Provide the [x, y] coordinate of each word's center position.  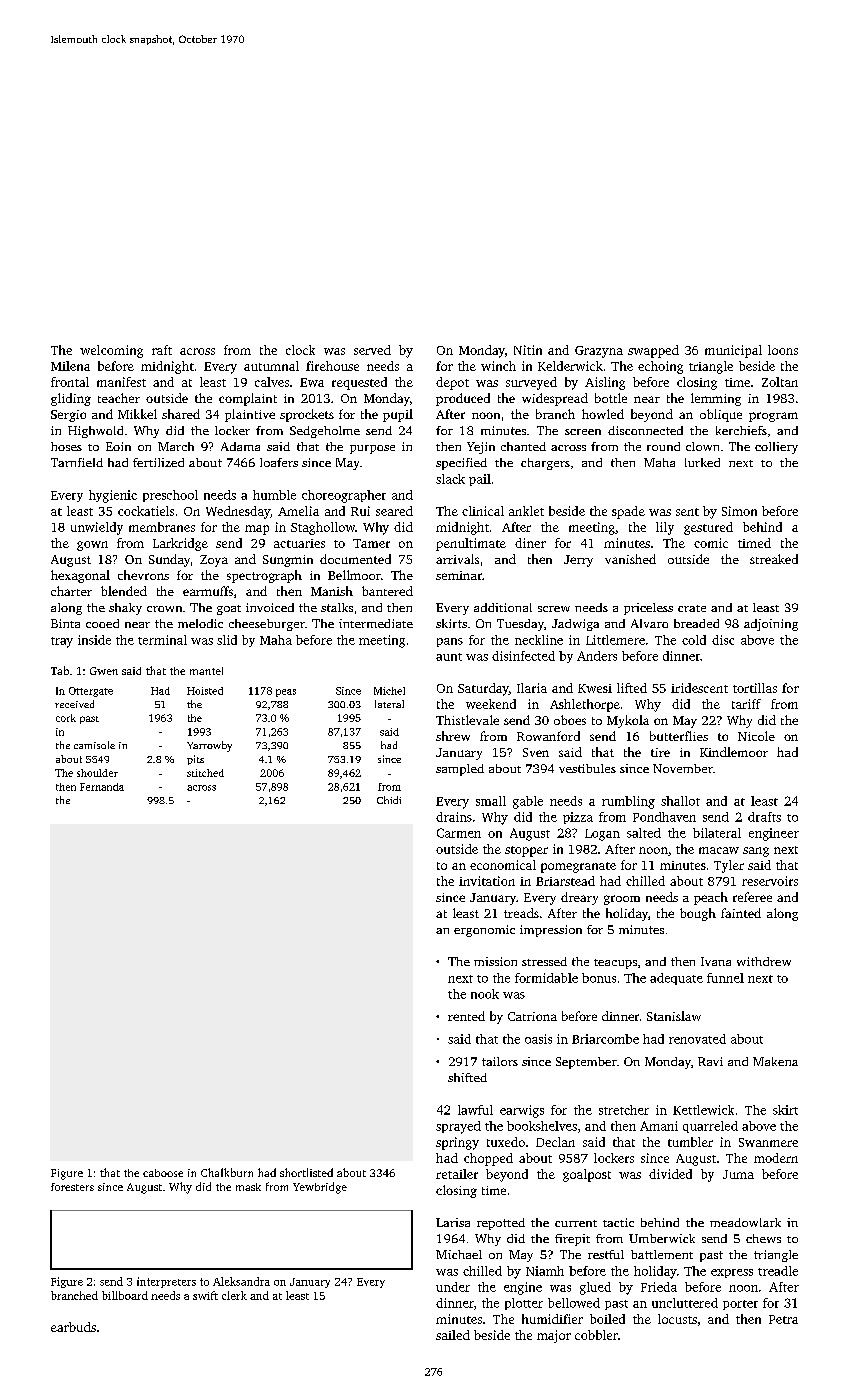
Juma [738, 1174]
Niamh [545, 1271]
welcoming [111, 351]
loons [783, 350]
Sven [536, 752]
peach [711, 898]
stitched [205, 773]
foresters [72, 1187]
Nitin [528, 350]
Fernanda [102, 787]
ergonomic [484, 931]
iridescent [699, 688]
